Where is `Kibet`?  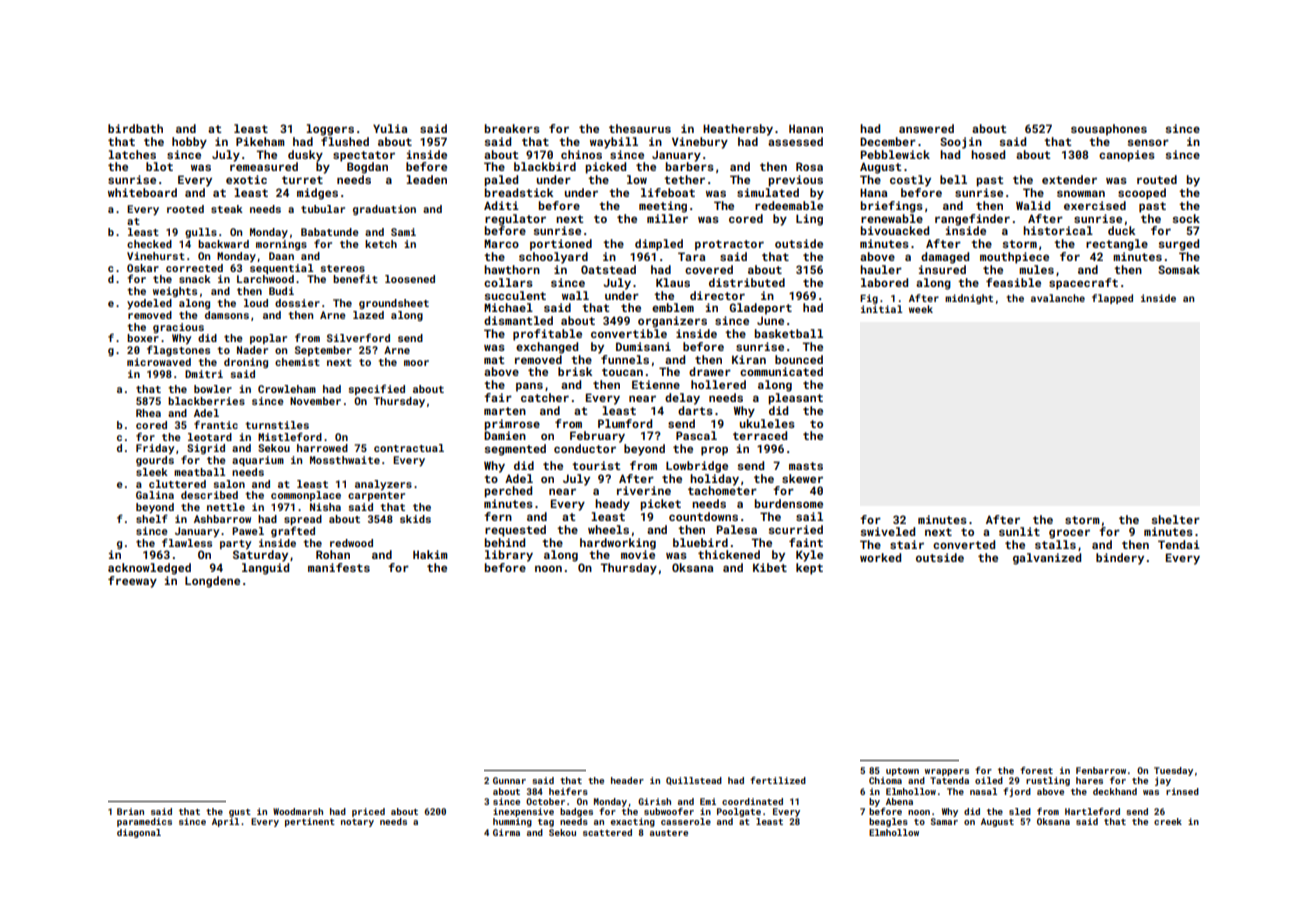 Kibet is located at coordinates (770, 567).
